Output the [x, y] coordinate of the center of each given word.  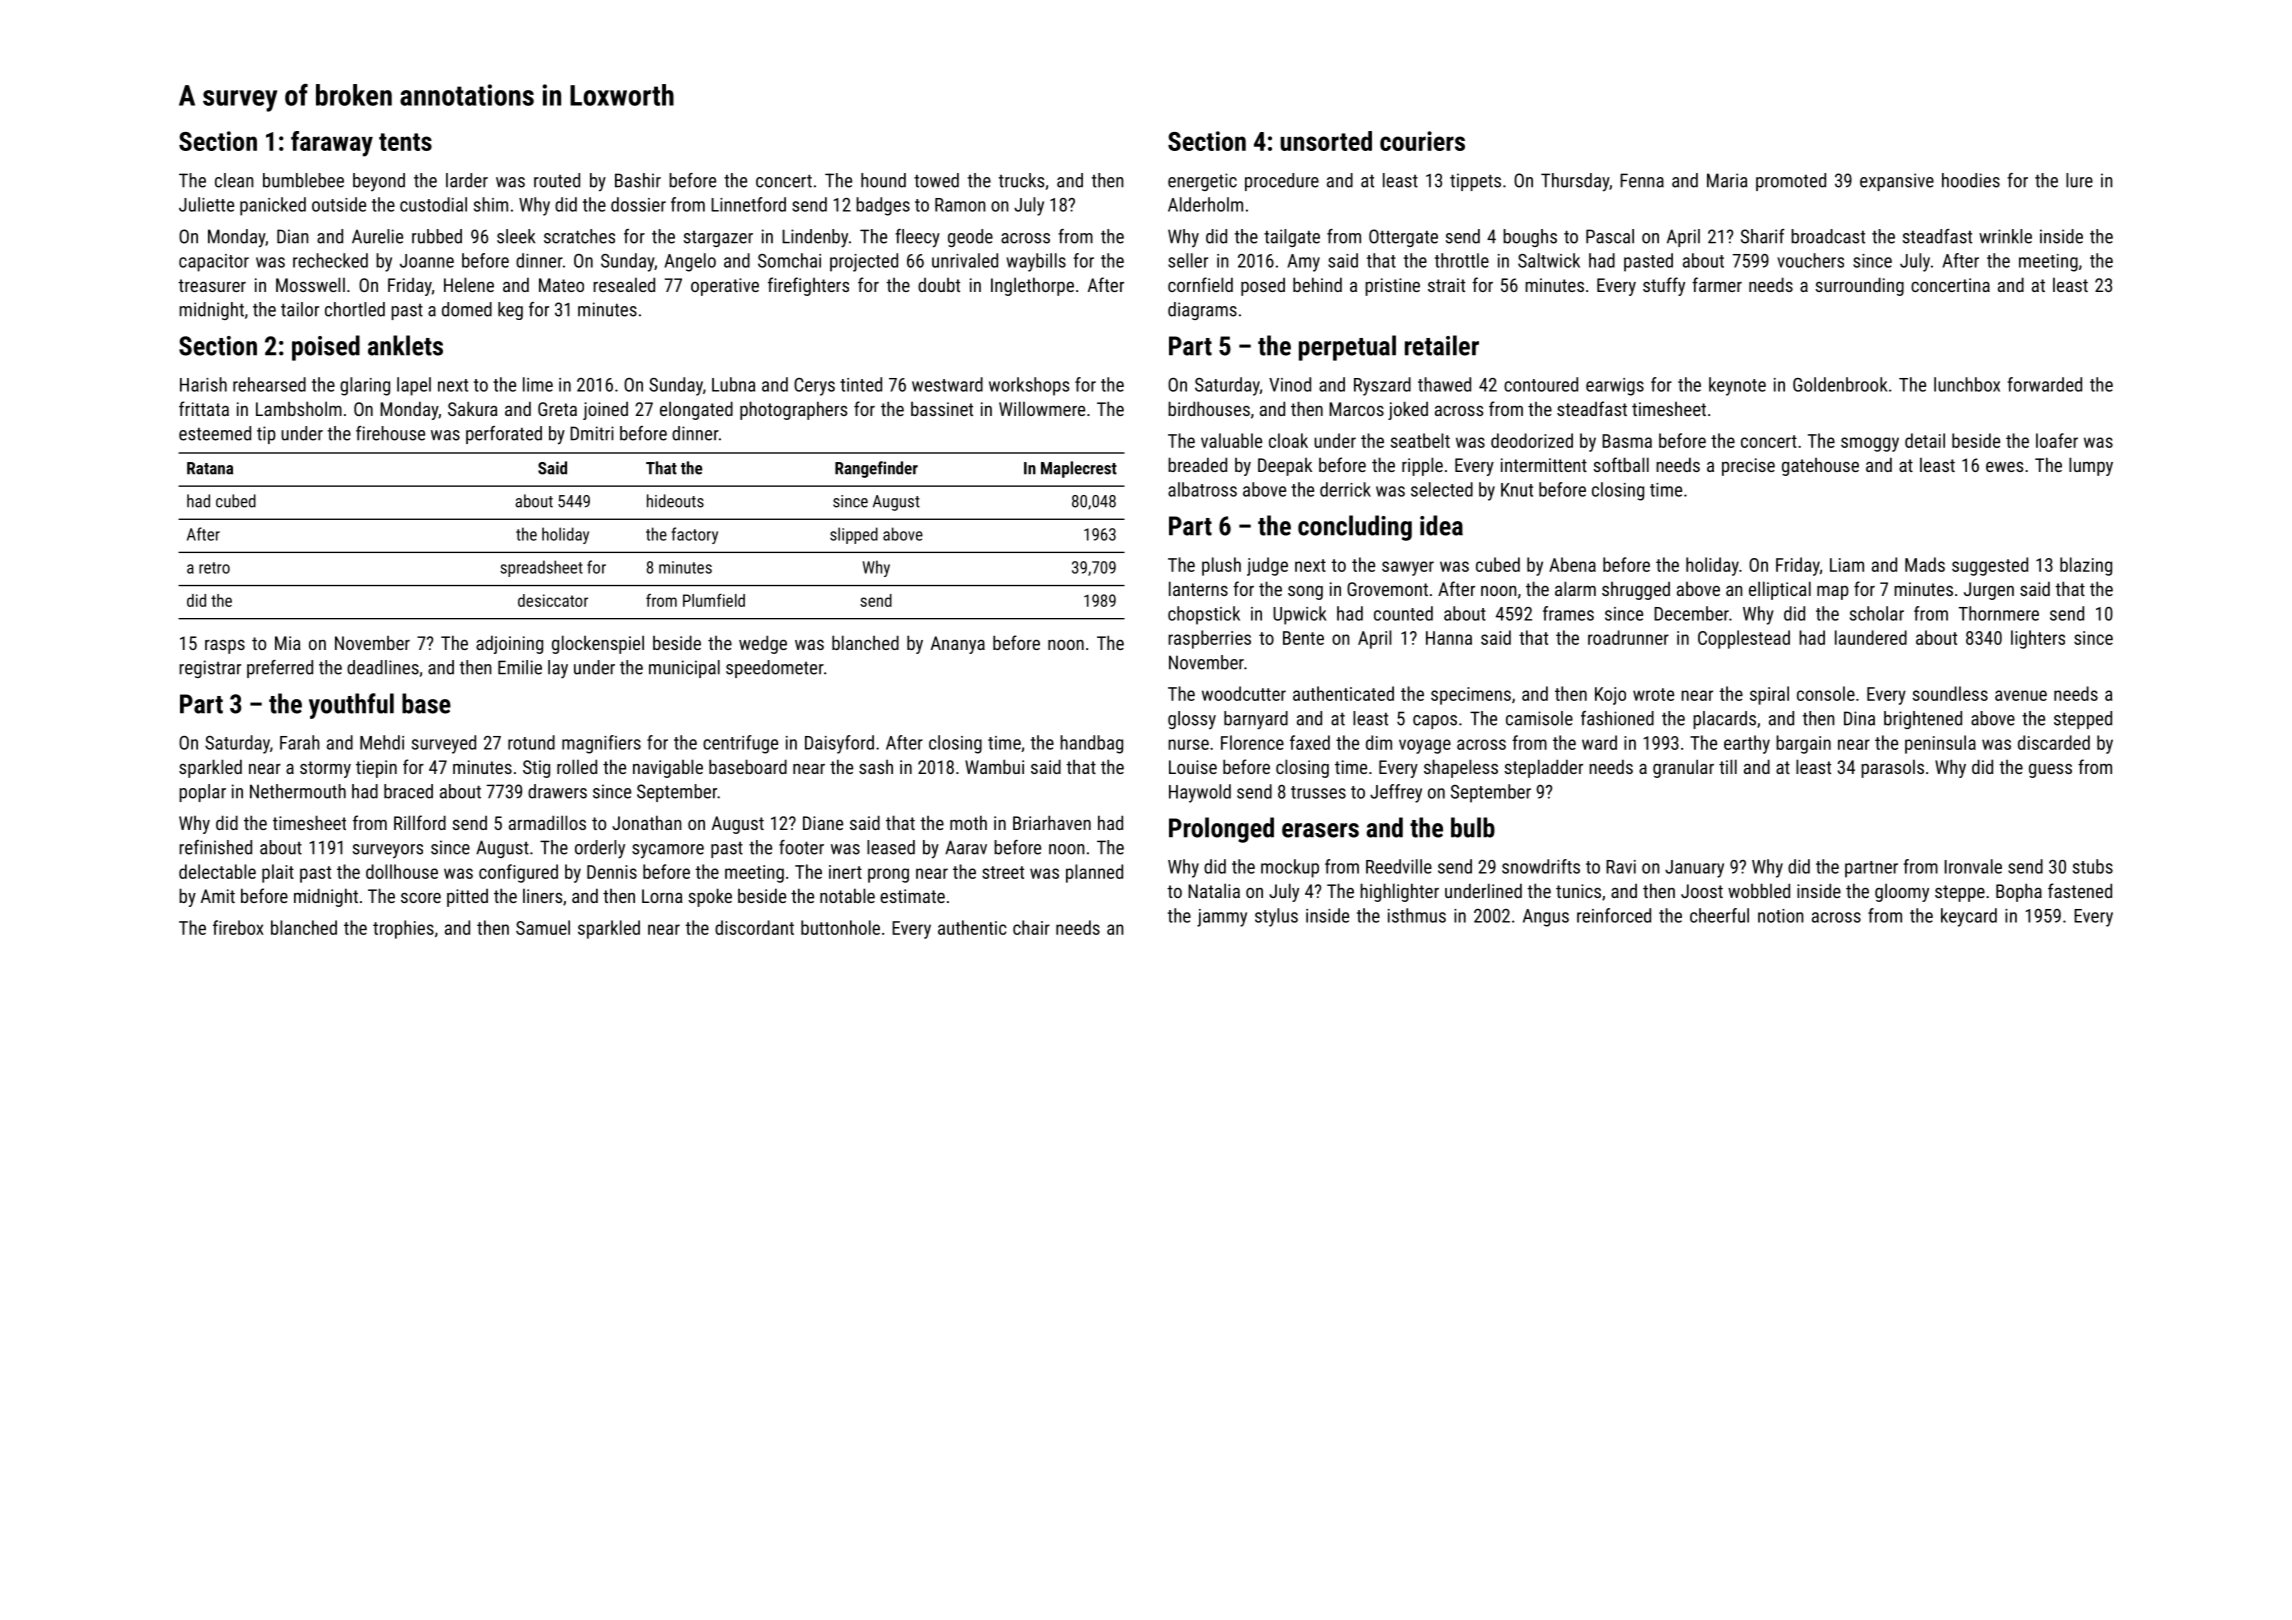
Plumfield [714, 600]
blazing [2086, 566]
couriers [1422, 141]
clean [234, 180]
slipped [854, 535]
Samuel [543, 927]
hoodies [1971, 180]
